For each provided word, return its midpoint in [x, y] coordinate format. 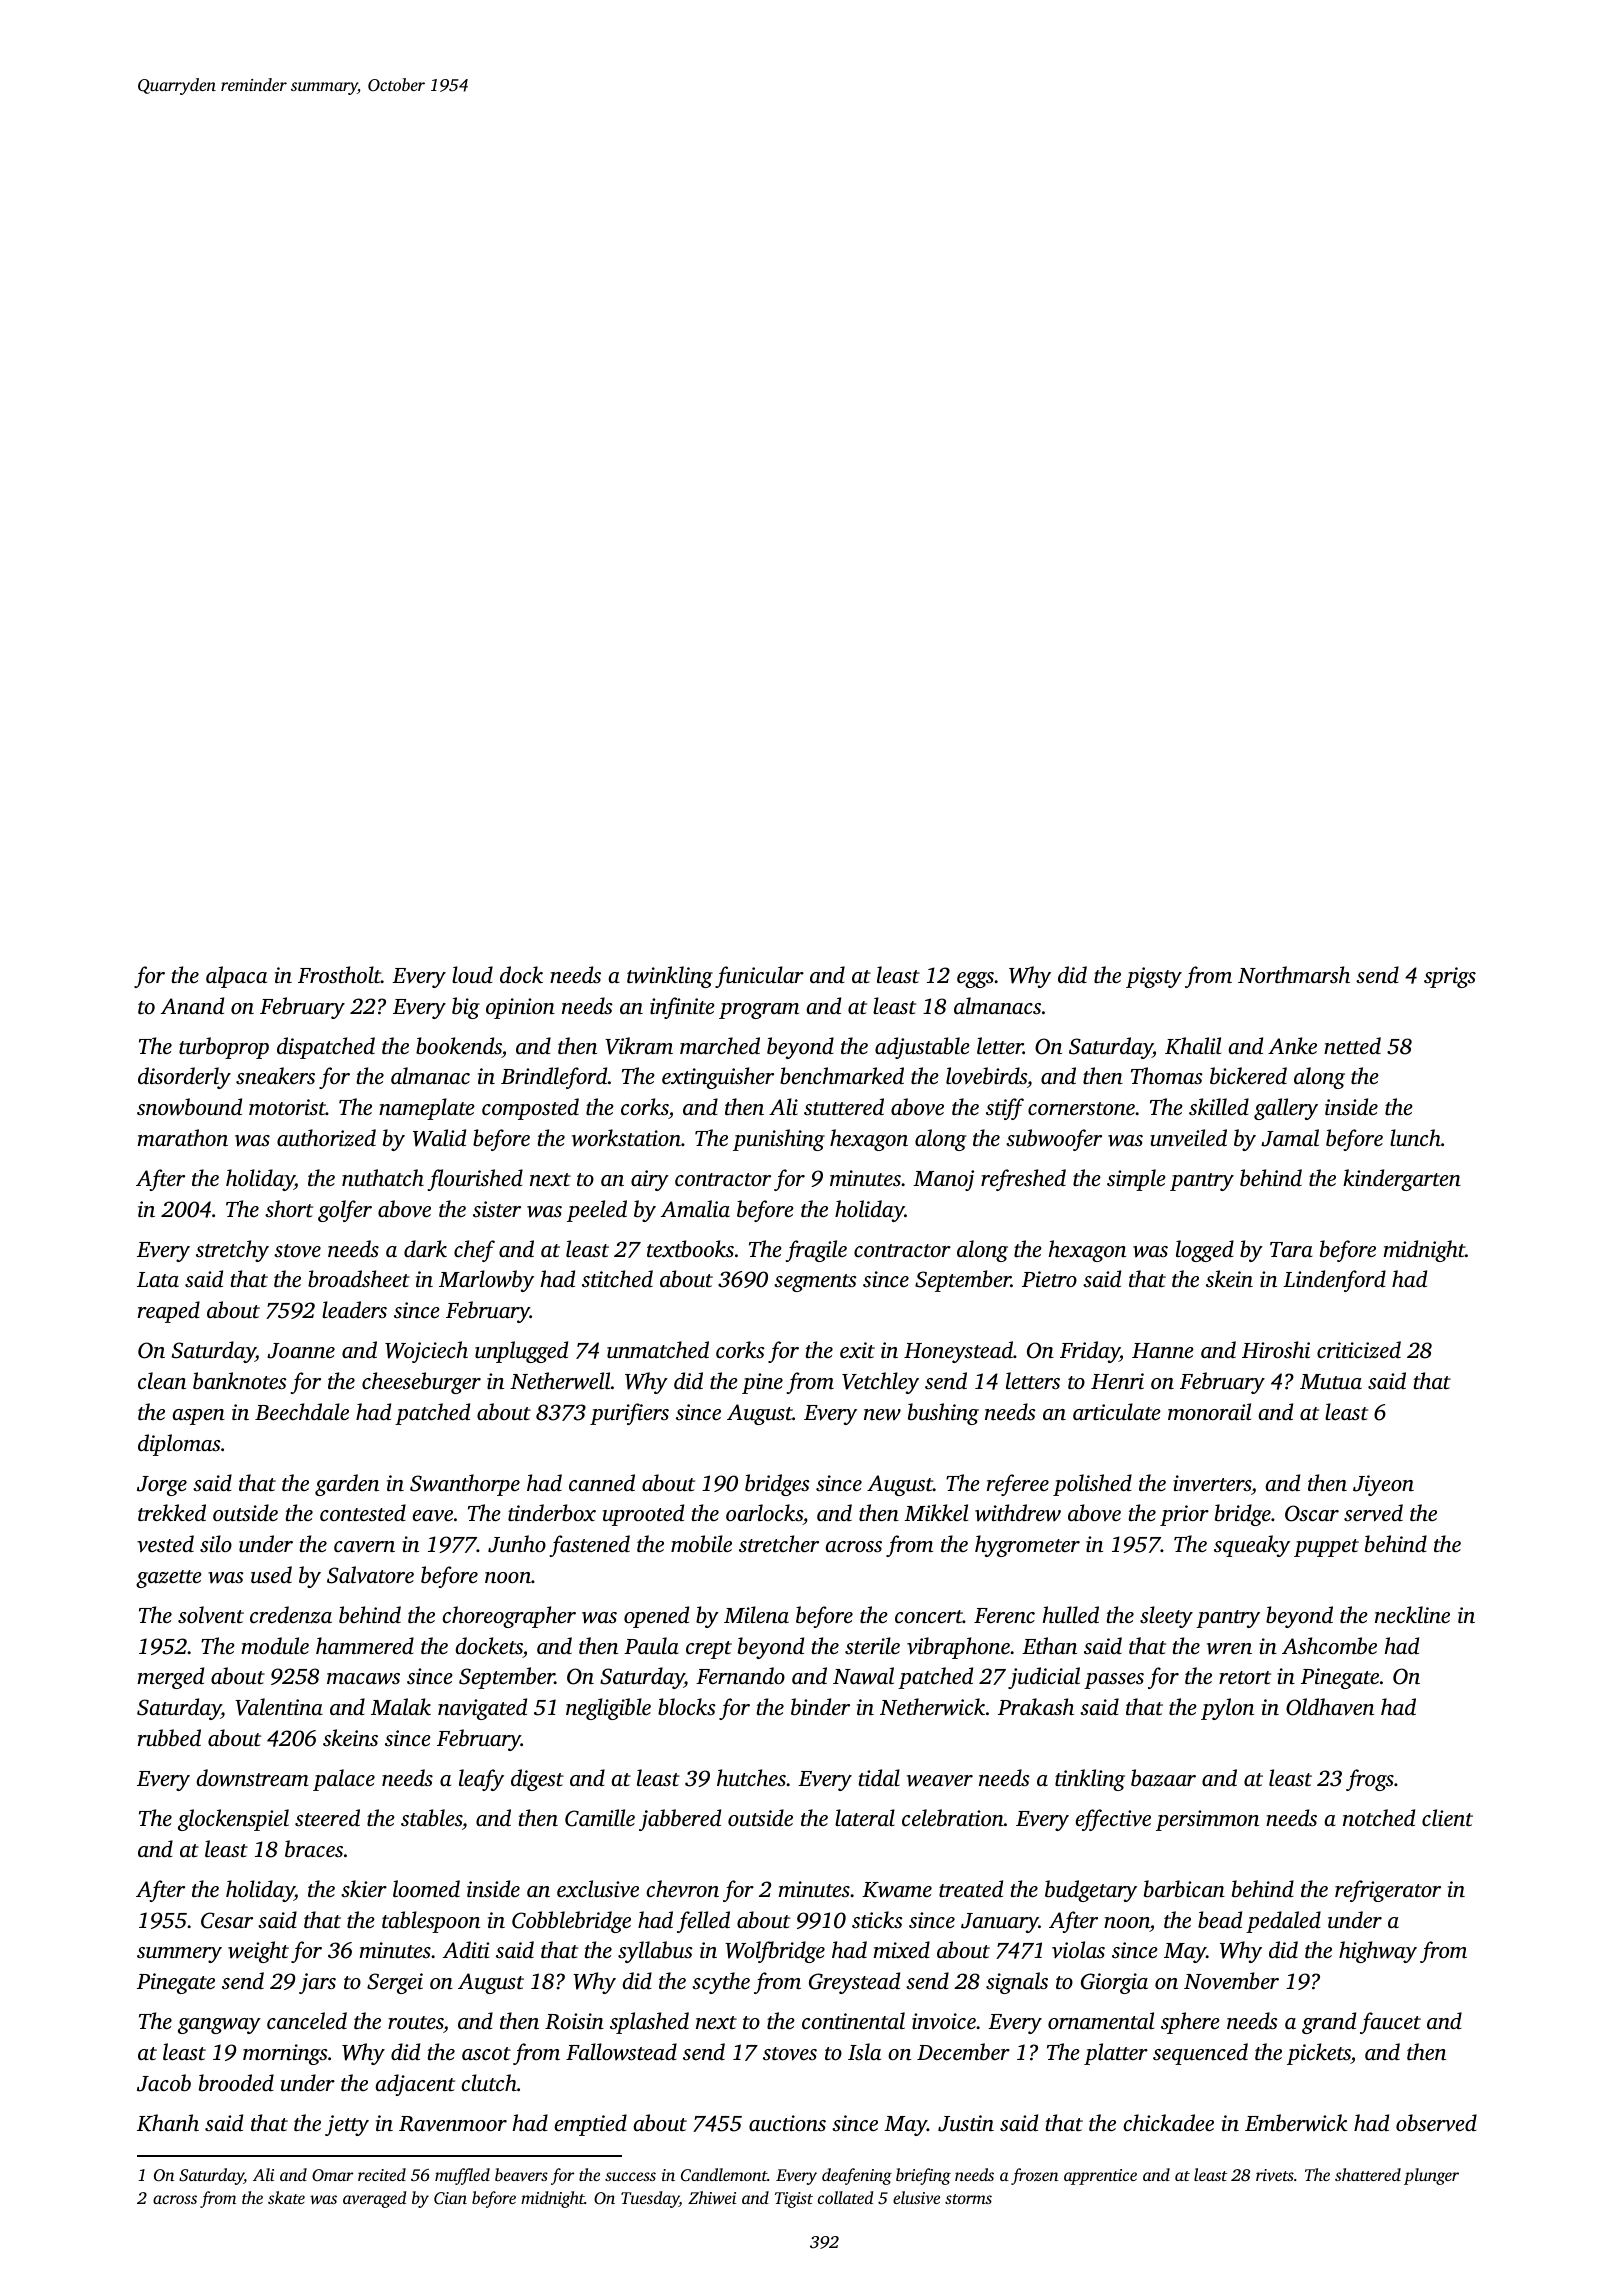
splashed [649, 2023]
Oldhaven [1330, 1707]
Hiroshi [1276, 1349]
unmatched [658, 1349]
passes [1114, 1681]
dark [425, 1248]
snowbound [189, 1107]
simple [1136, 1180]
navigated [482, 1709]
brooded [236, 2082]
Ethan [1049, 1645]
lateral [865, 1817]
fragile [816, 1251]
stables [431, 1817]
